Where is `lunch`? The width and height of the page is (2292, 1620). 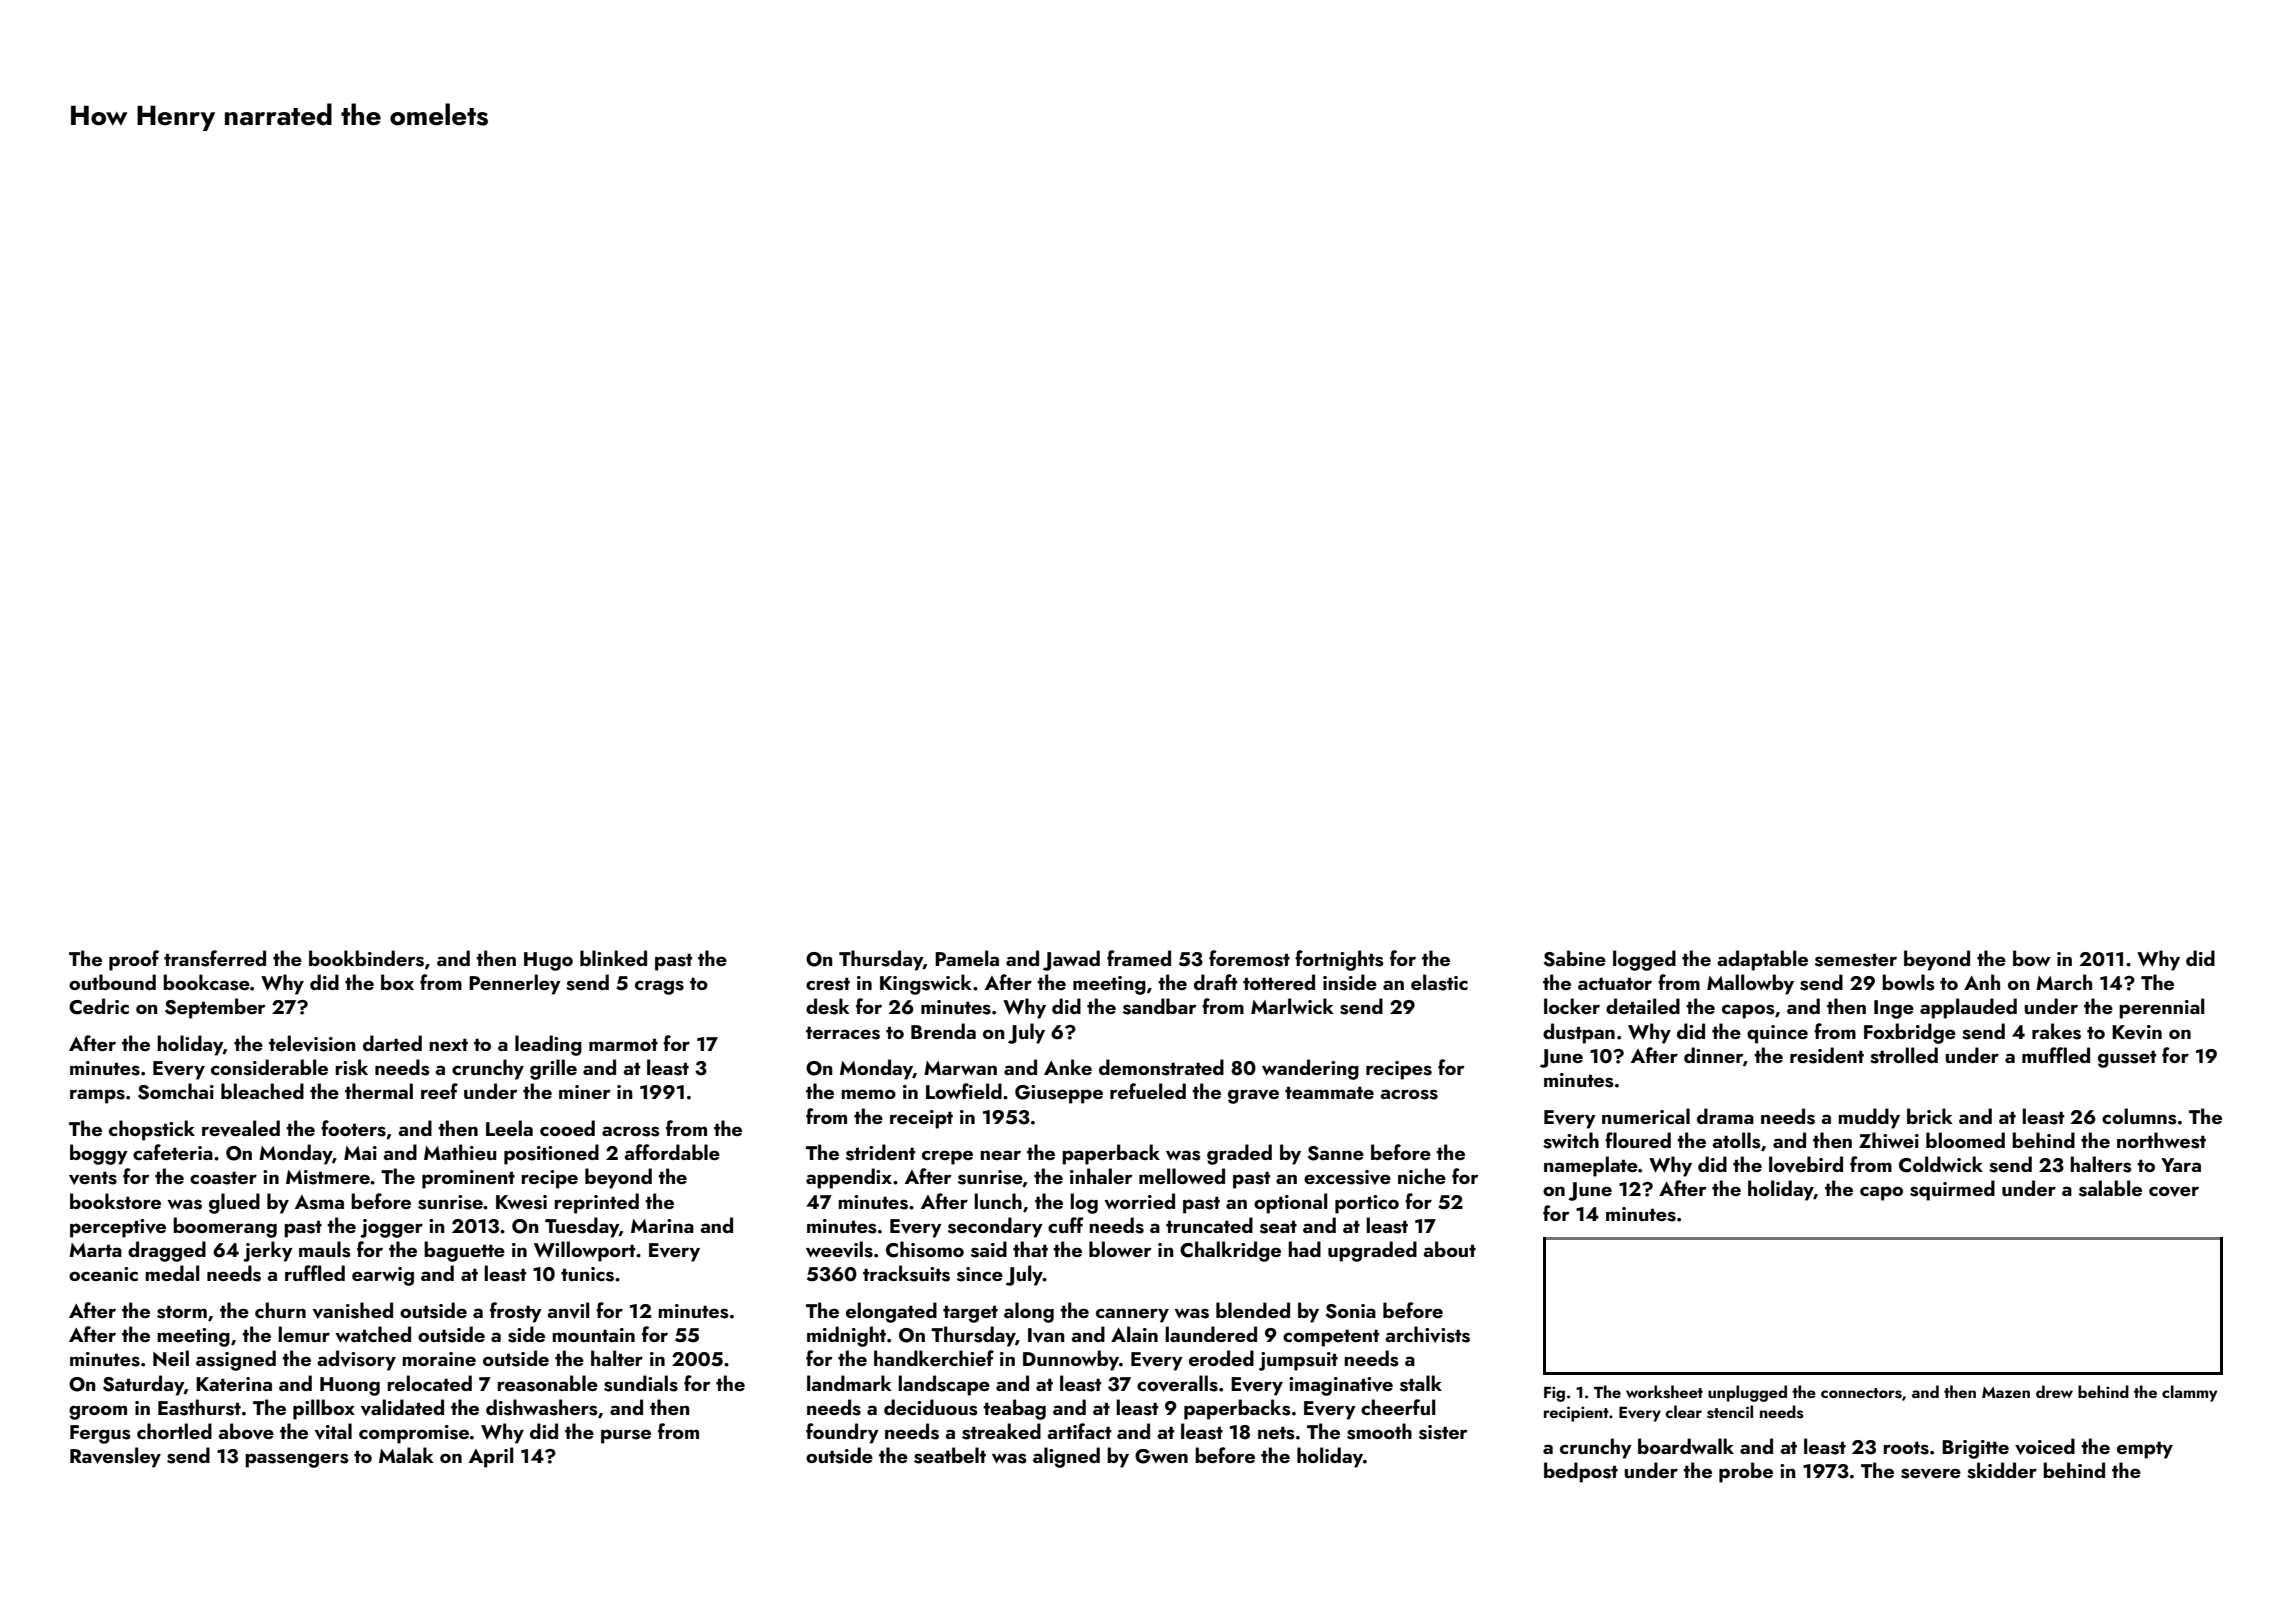 lunch is located at coordinates (998, 1201).
